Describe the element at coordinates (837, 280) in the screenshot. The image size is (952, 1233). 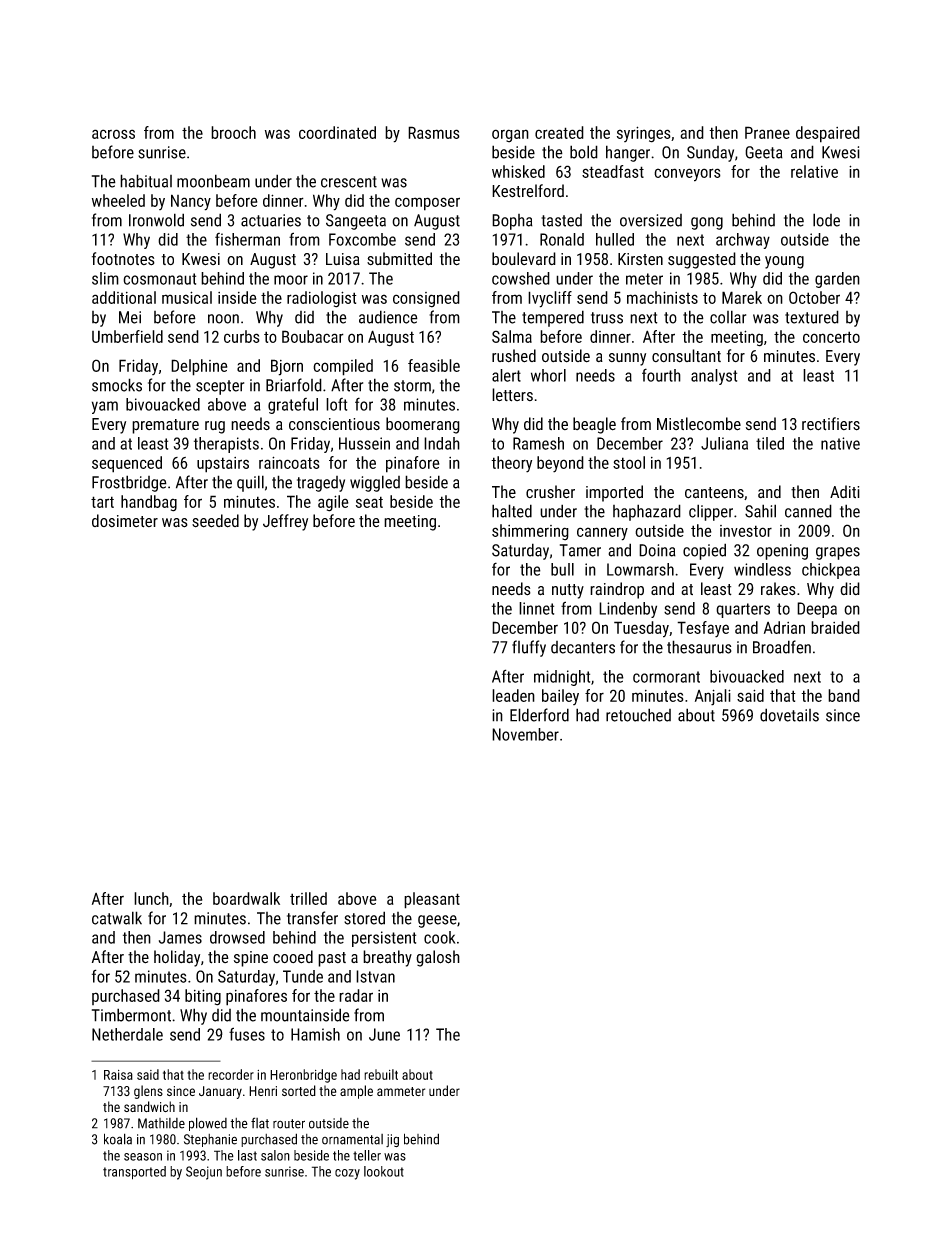
I see `garden` at that location.
